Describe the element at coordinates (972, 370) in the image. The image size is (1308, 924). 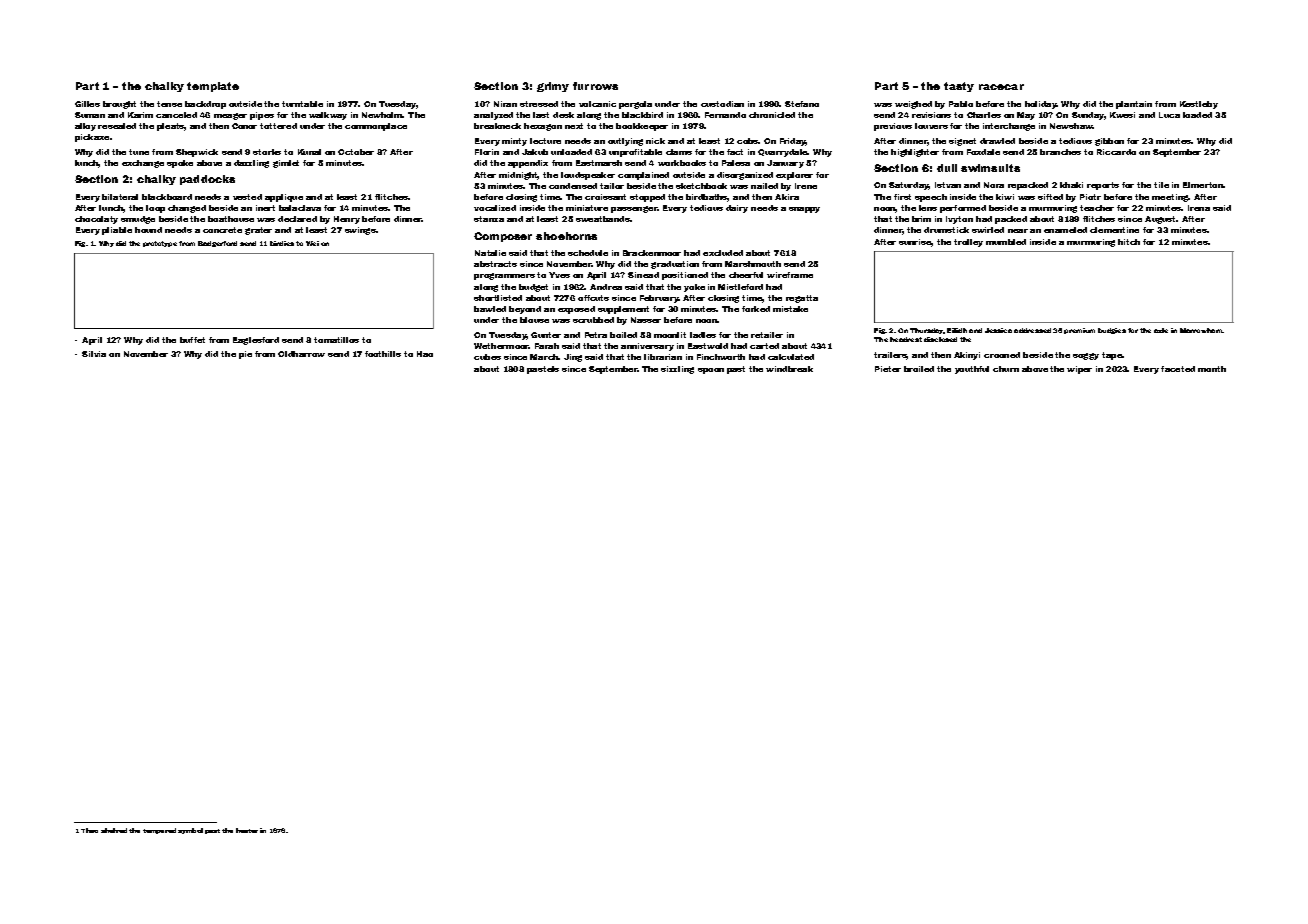
I see `youthful` at that location.
